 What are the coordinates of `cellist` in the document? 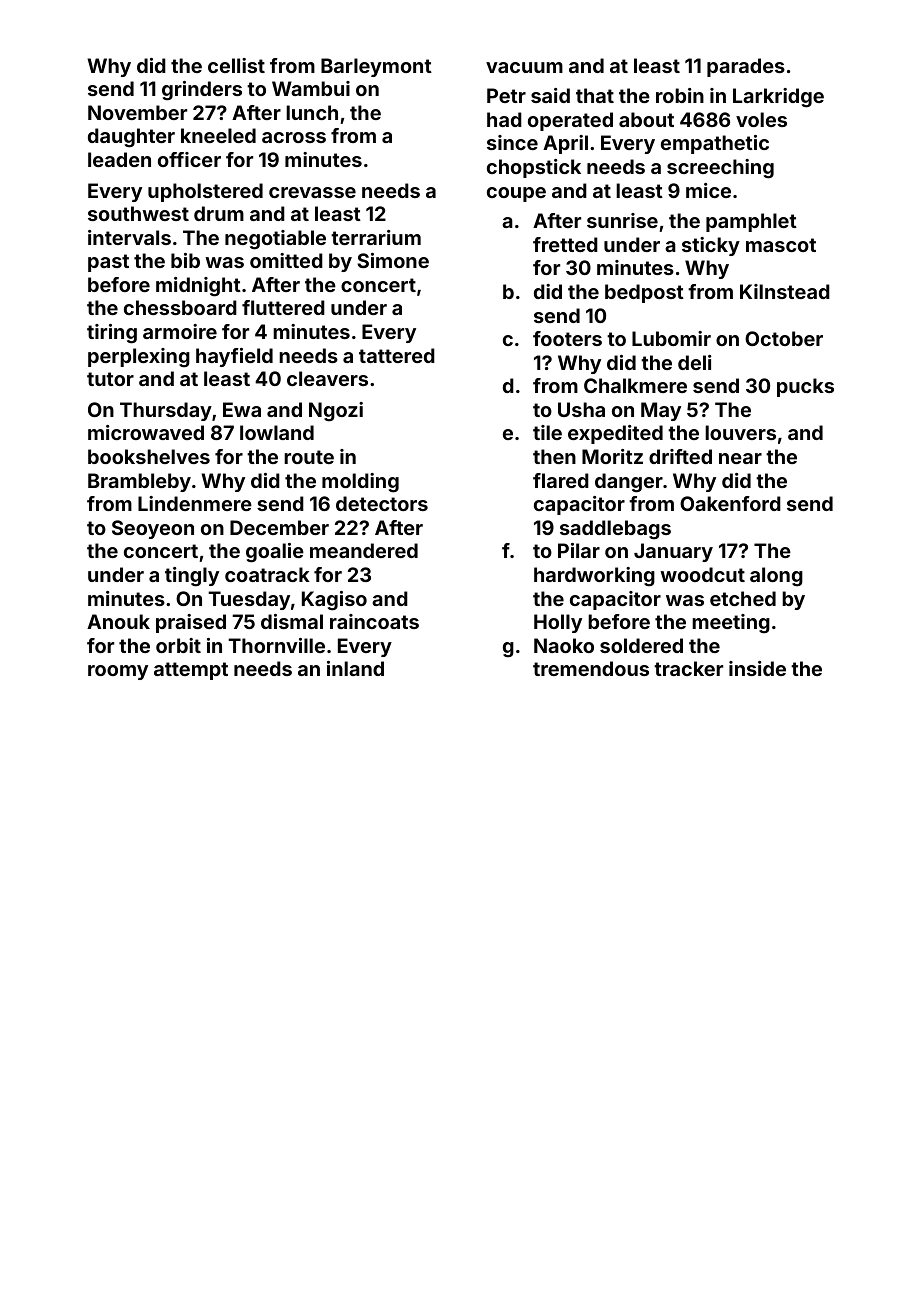 It's located at (236, 65).
